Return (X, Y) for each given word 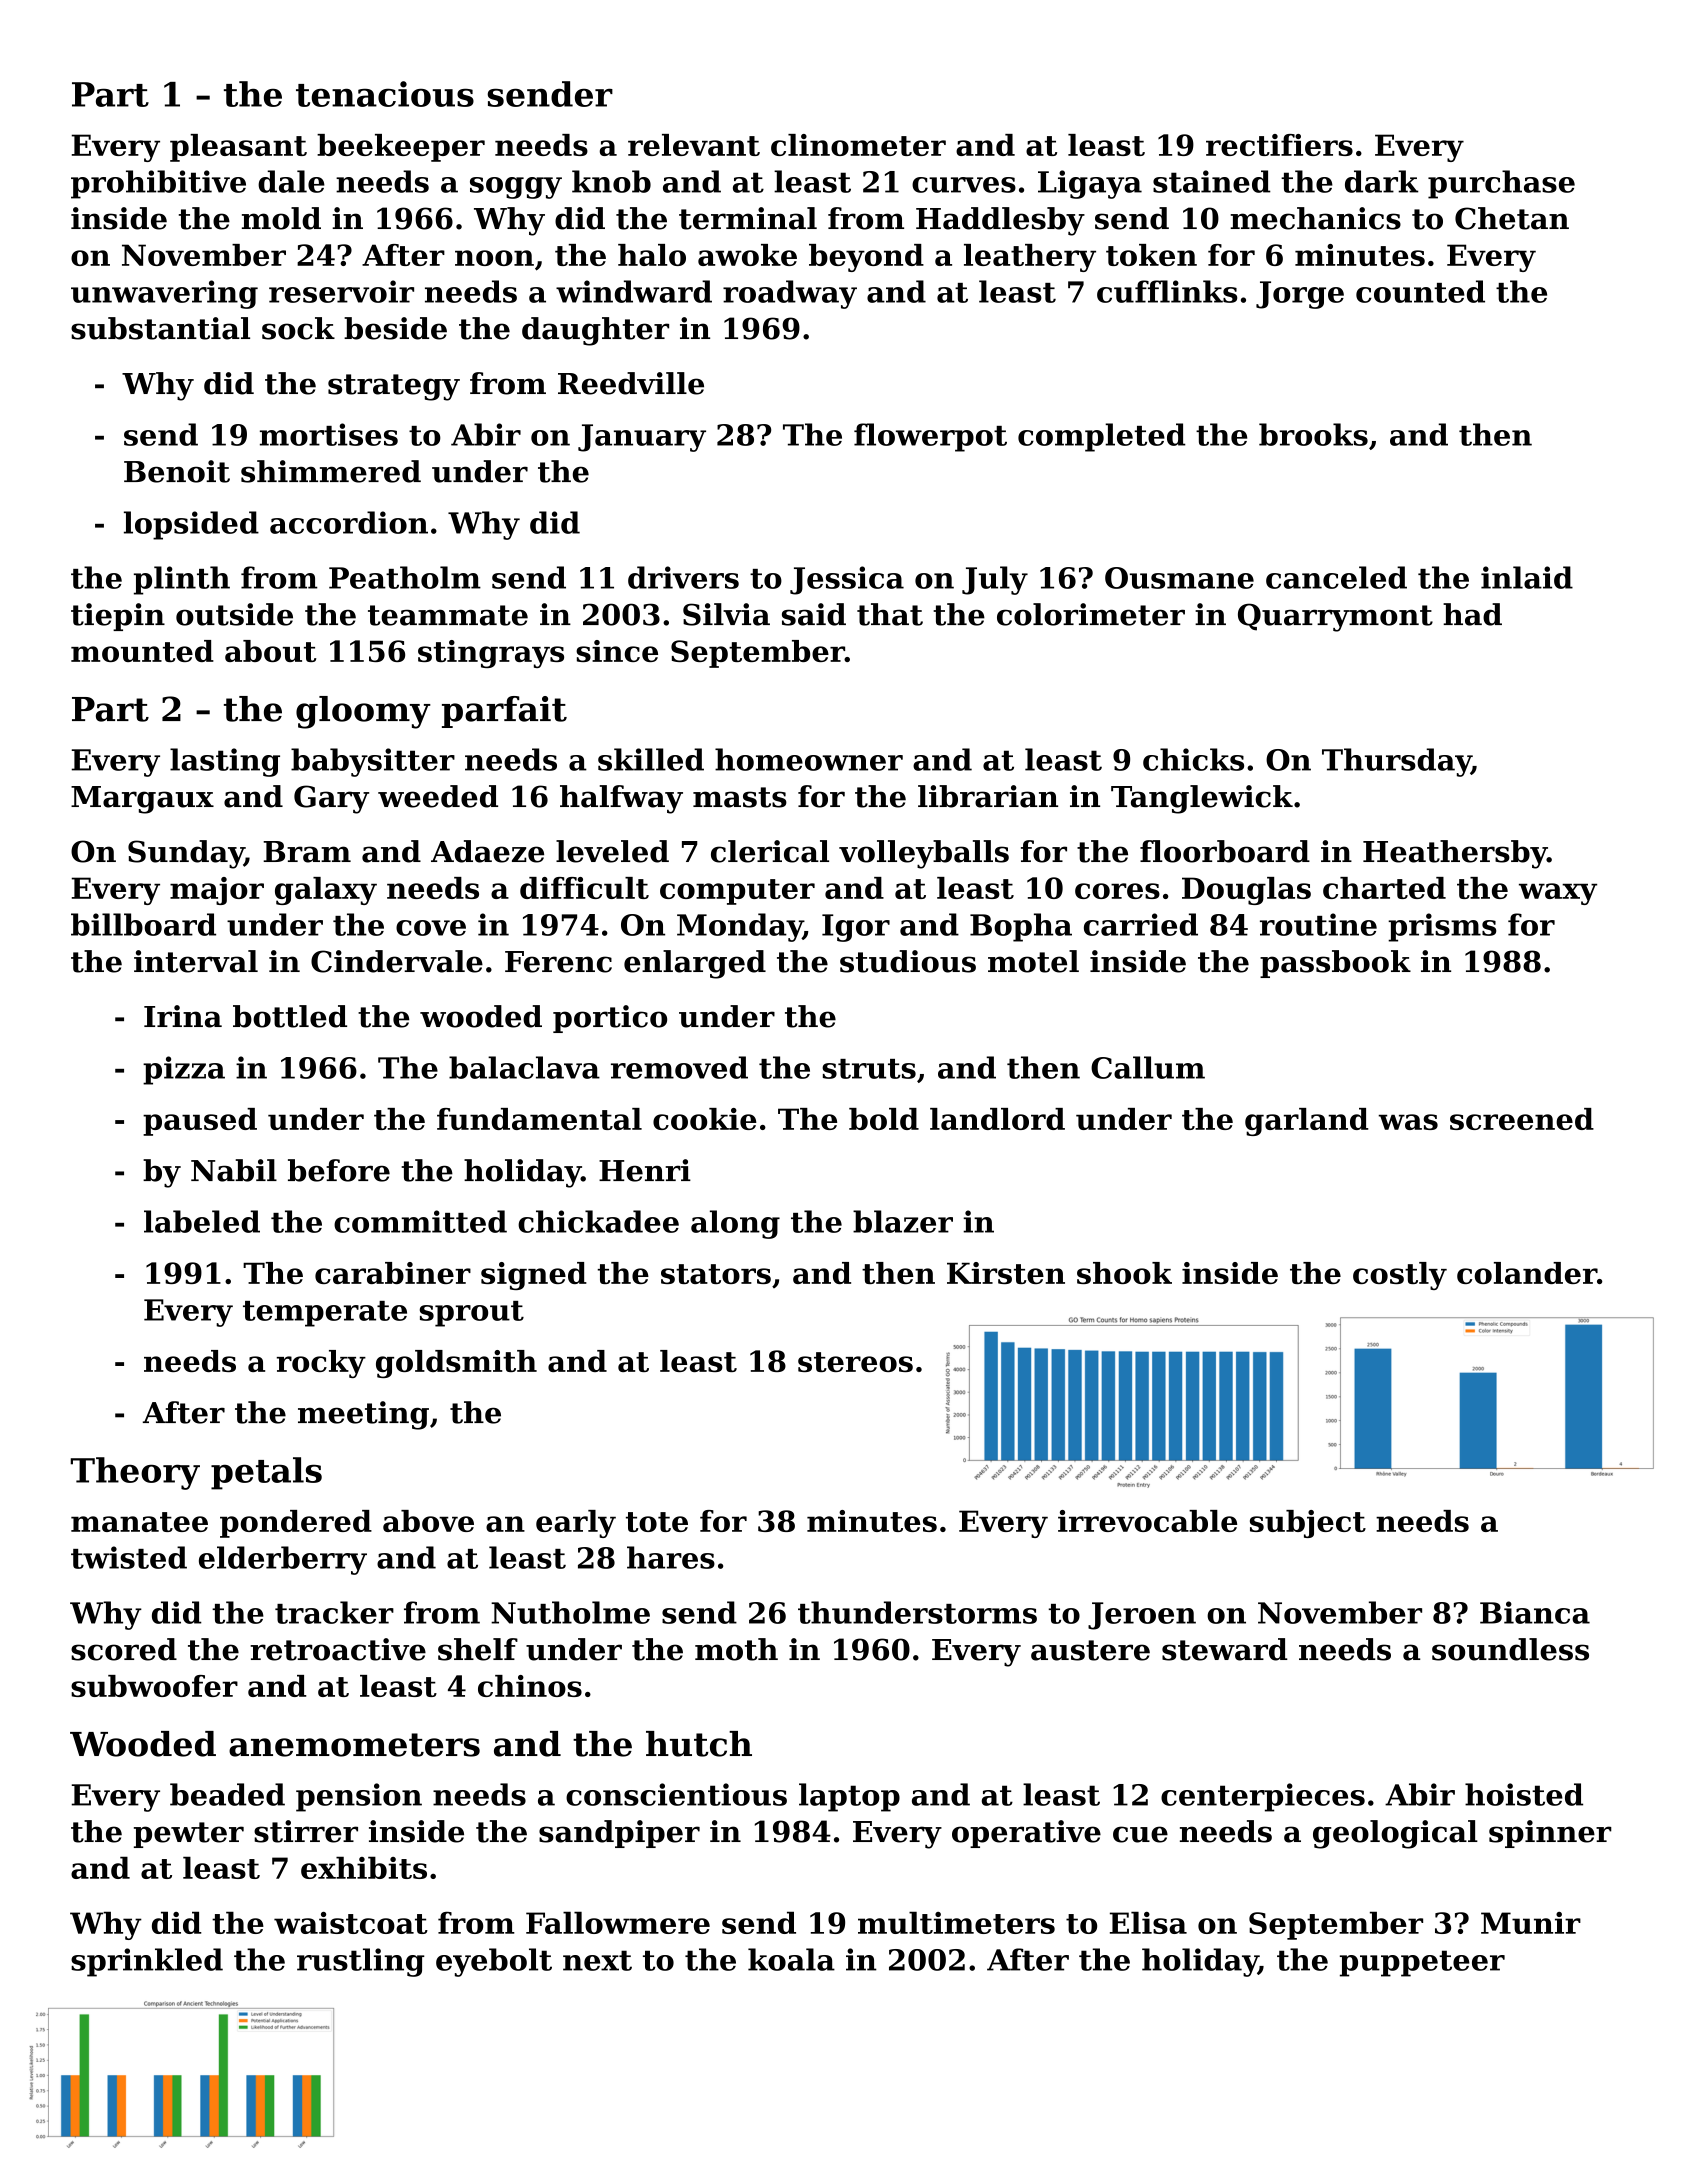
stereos (855, 1362)
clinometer (858, 145)
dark (1382, 181)
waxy (1558, 894)
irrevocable (1147, 1521)
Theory (135, 1473)
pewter (189, 1835)
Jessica (847, 580)
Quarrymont (1335, 617)
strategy (394, 387)
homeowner (809, 759)
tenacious (385, 94)
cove (431, 928)
